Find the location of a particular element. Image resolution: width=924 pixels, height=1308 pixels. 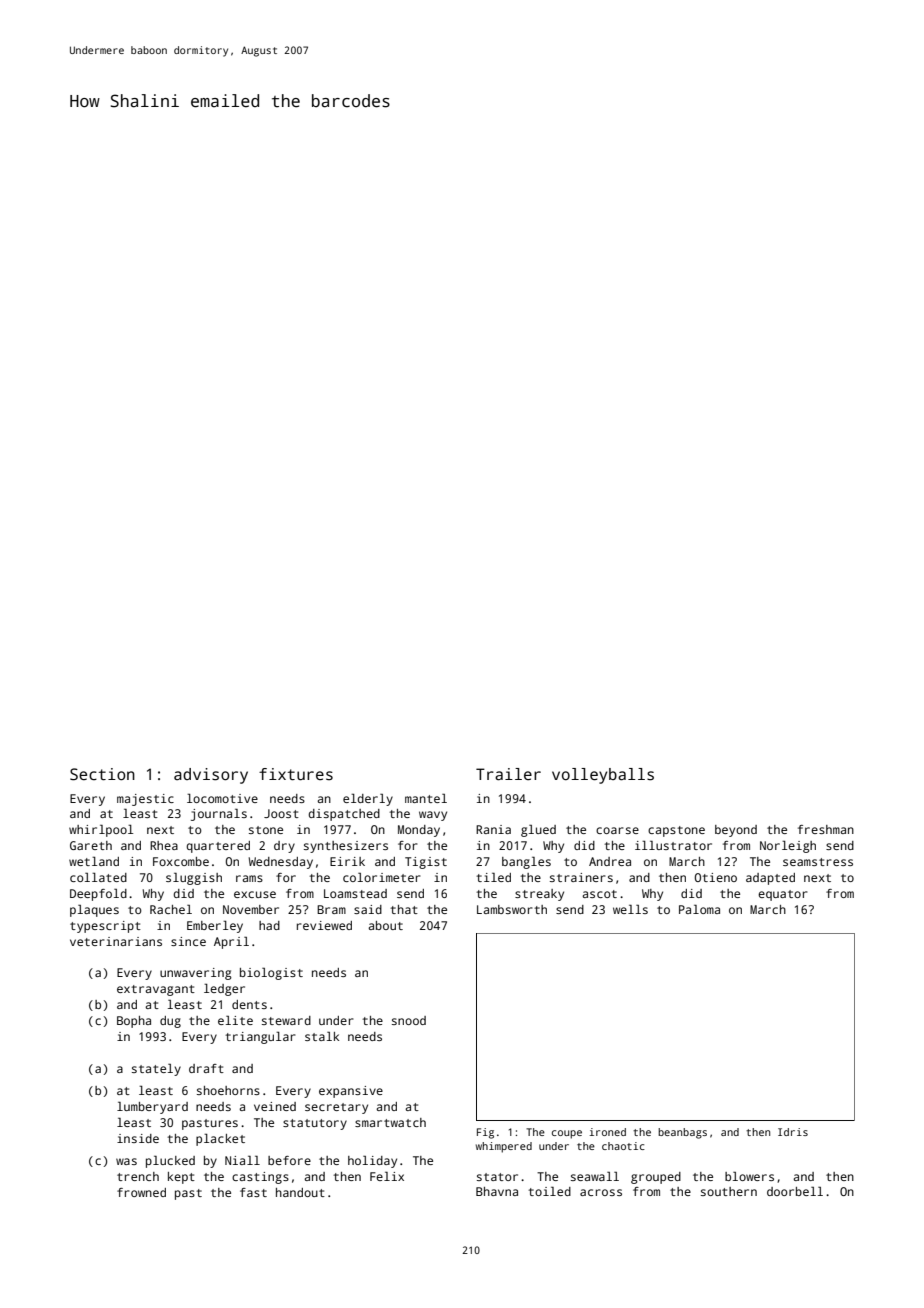

was is located at coordinates (126, 1161).
